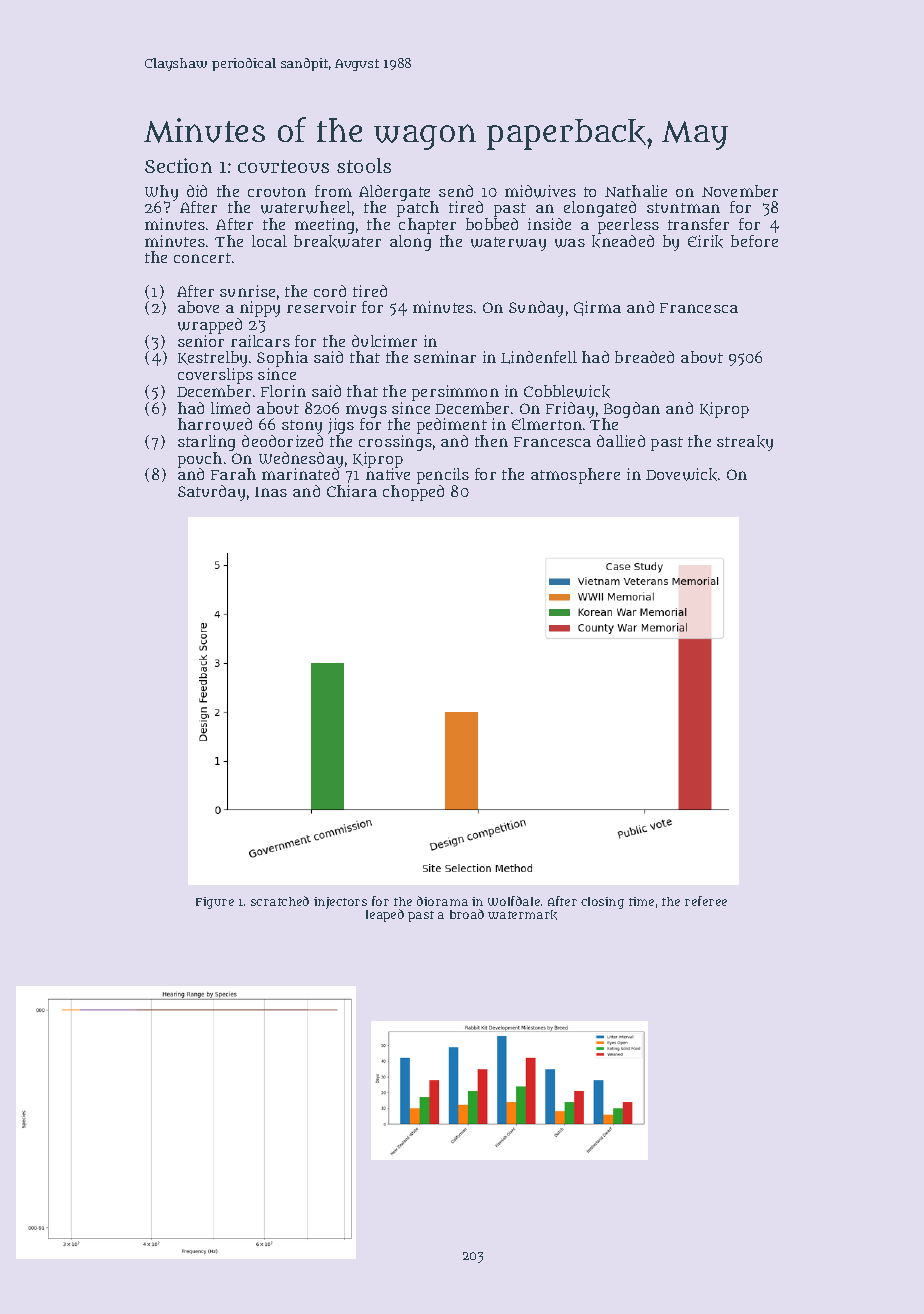 This image has width=924, height=1314. I want to click on referee, so click(706, 901).
